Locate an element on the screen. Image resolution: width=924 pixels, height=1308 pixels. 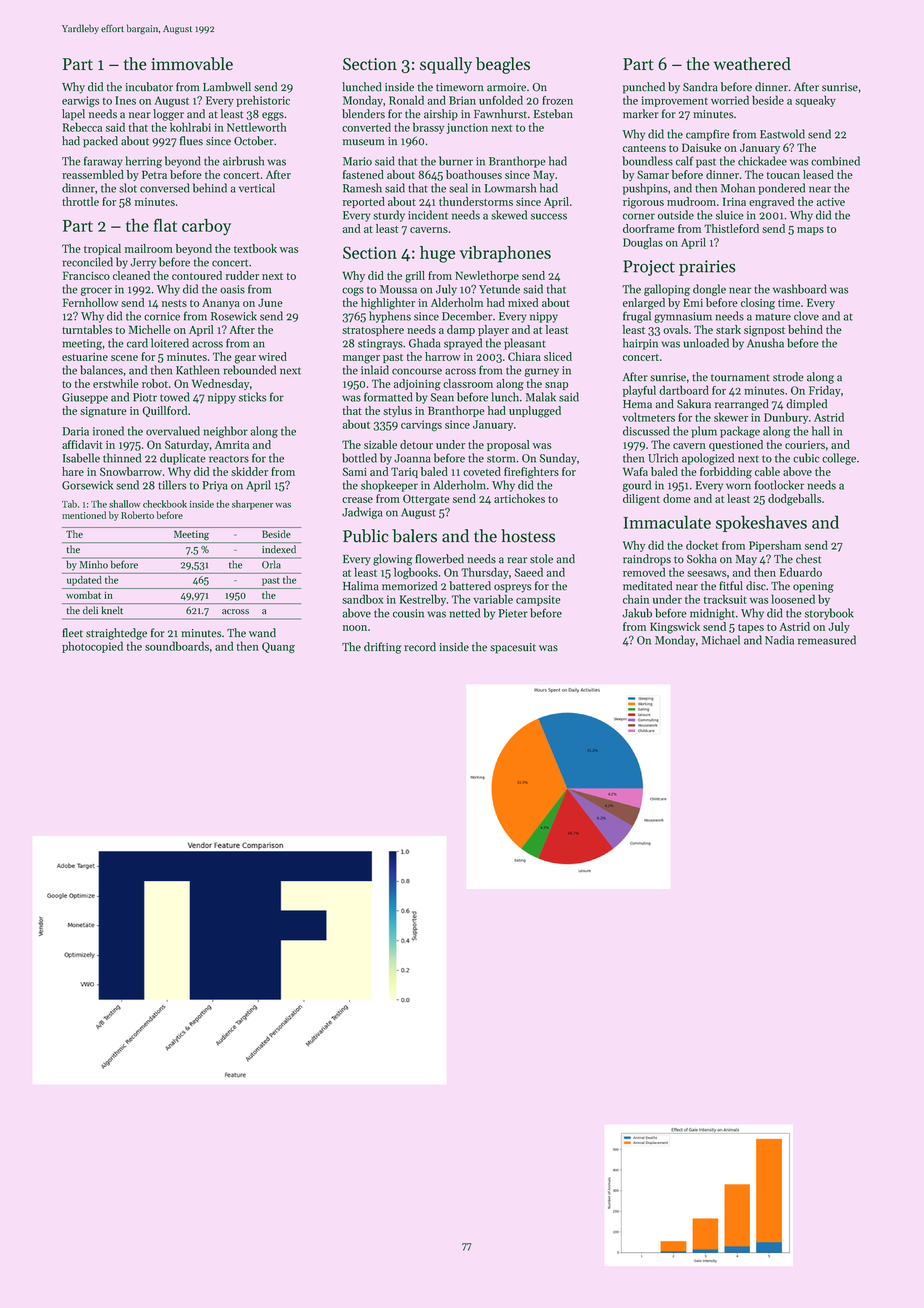
squally is located at coordinates (446, 65).
